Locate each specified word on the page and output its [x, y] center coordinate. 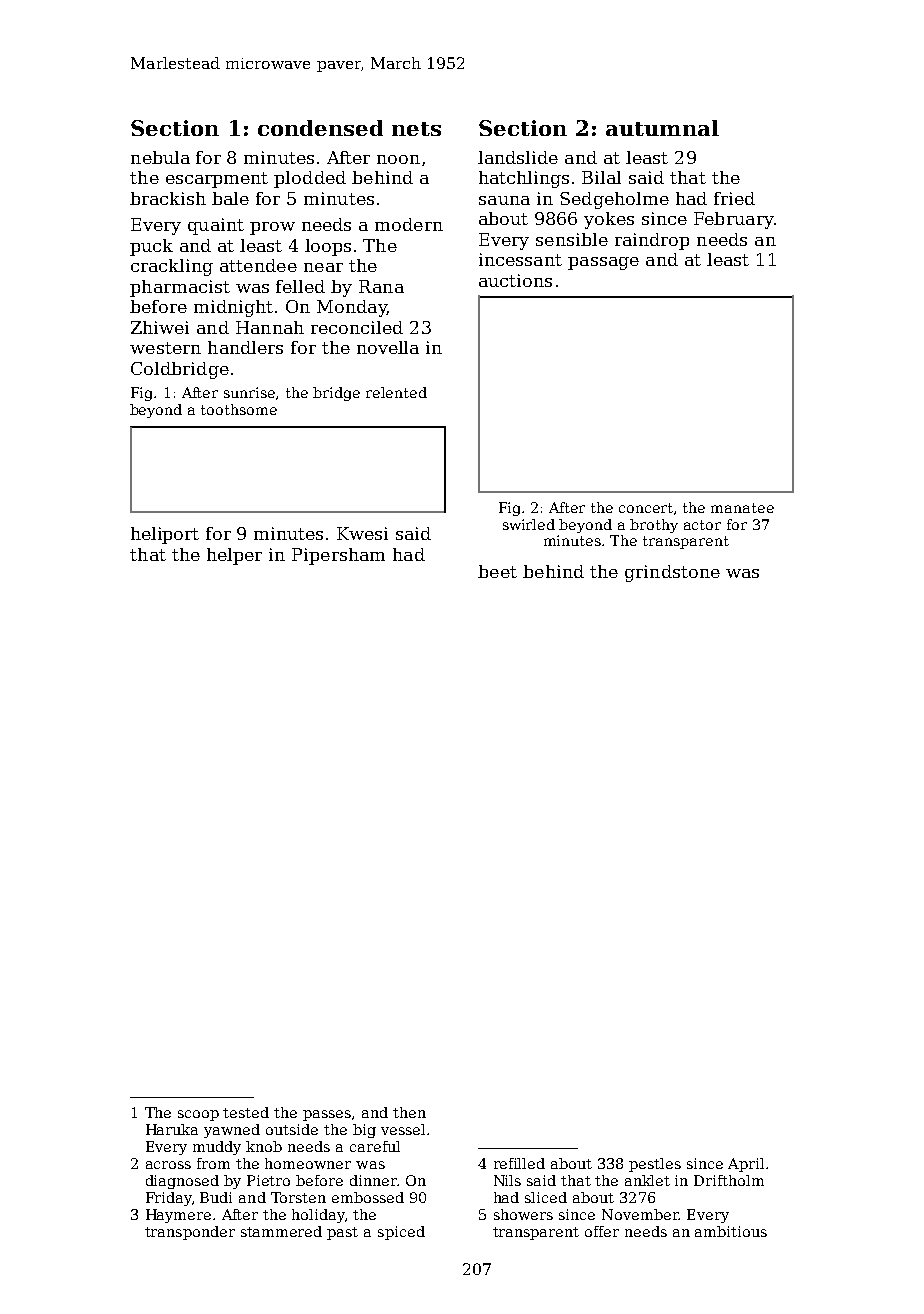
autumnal [662, 128]
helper [234, 556]
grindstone [672, 573]
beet [497, 571]
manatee [742, 508]
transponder [190, 1233]
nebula [160, 157]
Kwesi [362, 533]
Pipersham [338, 556]
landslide [518, 157]
